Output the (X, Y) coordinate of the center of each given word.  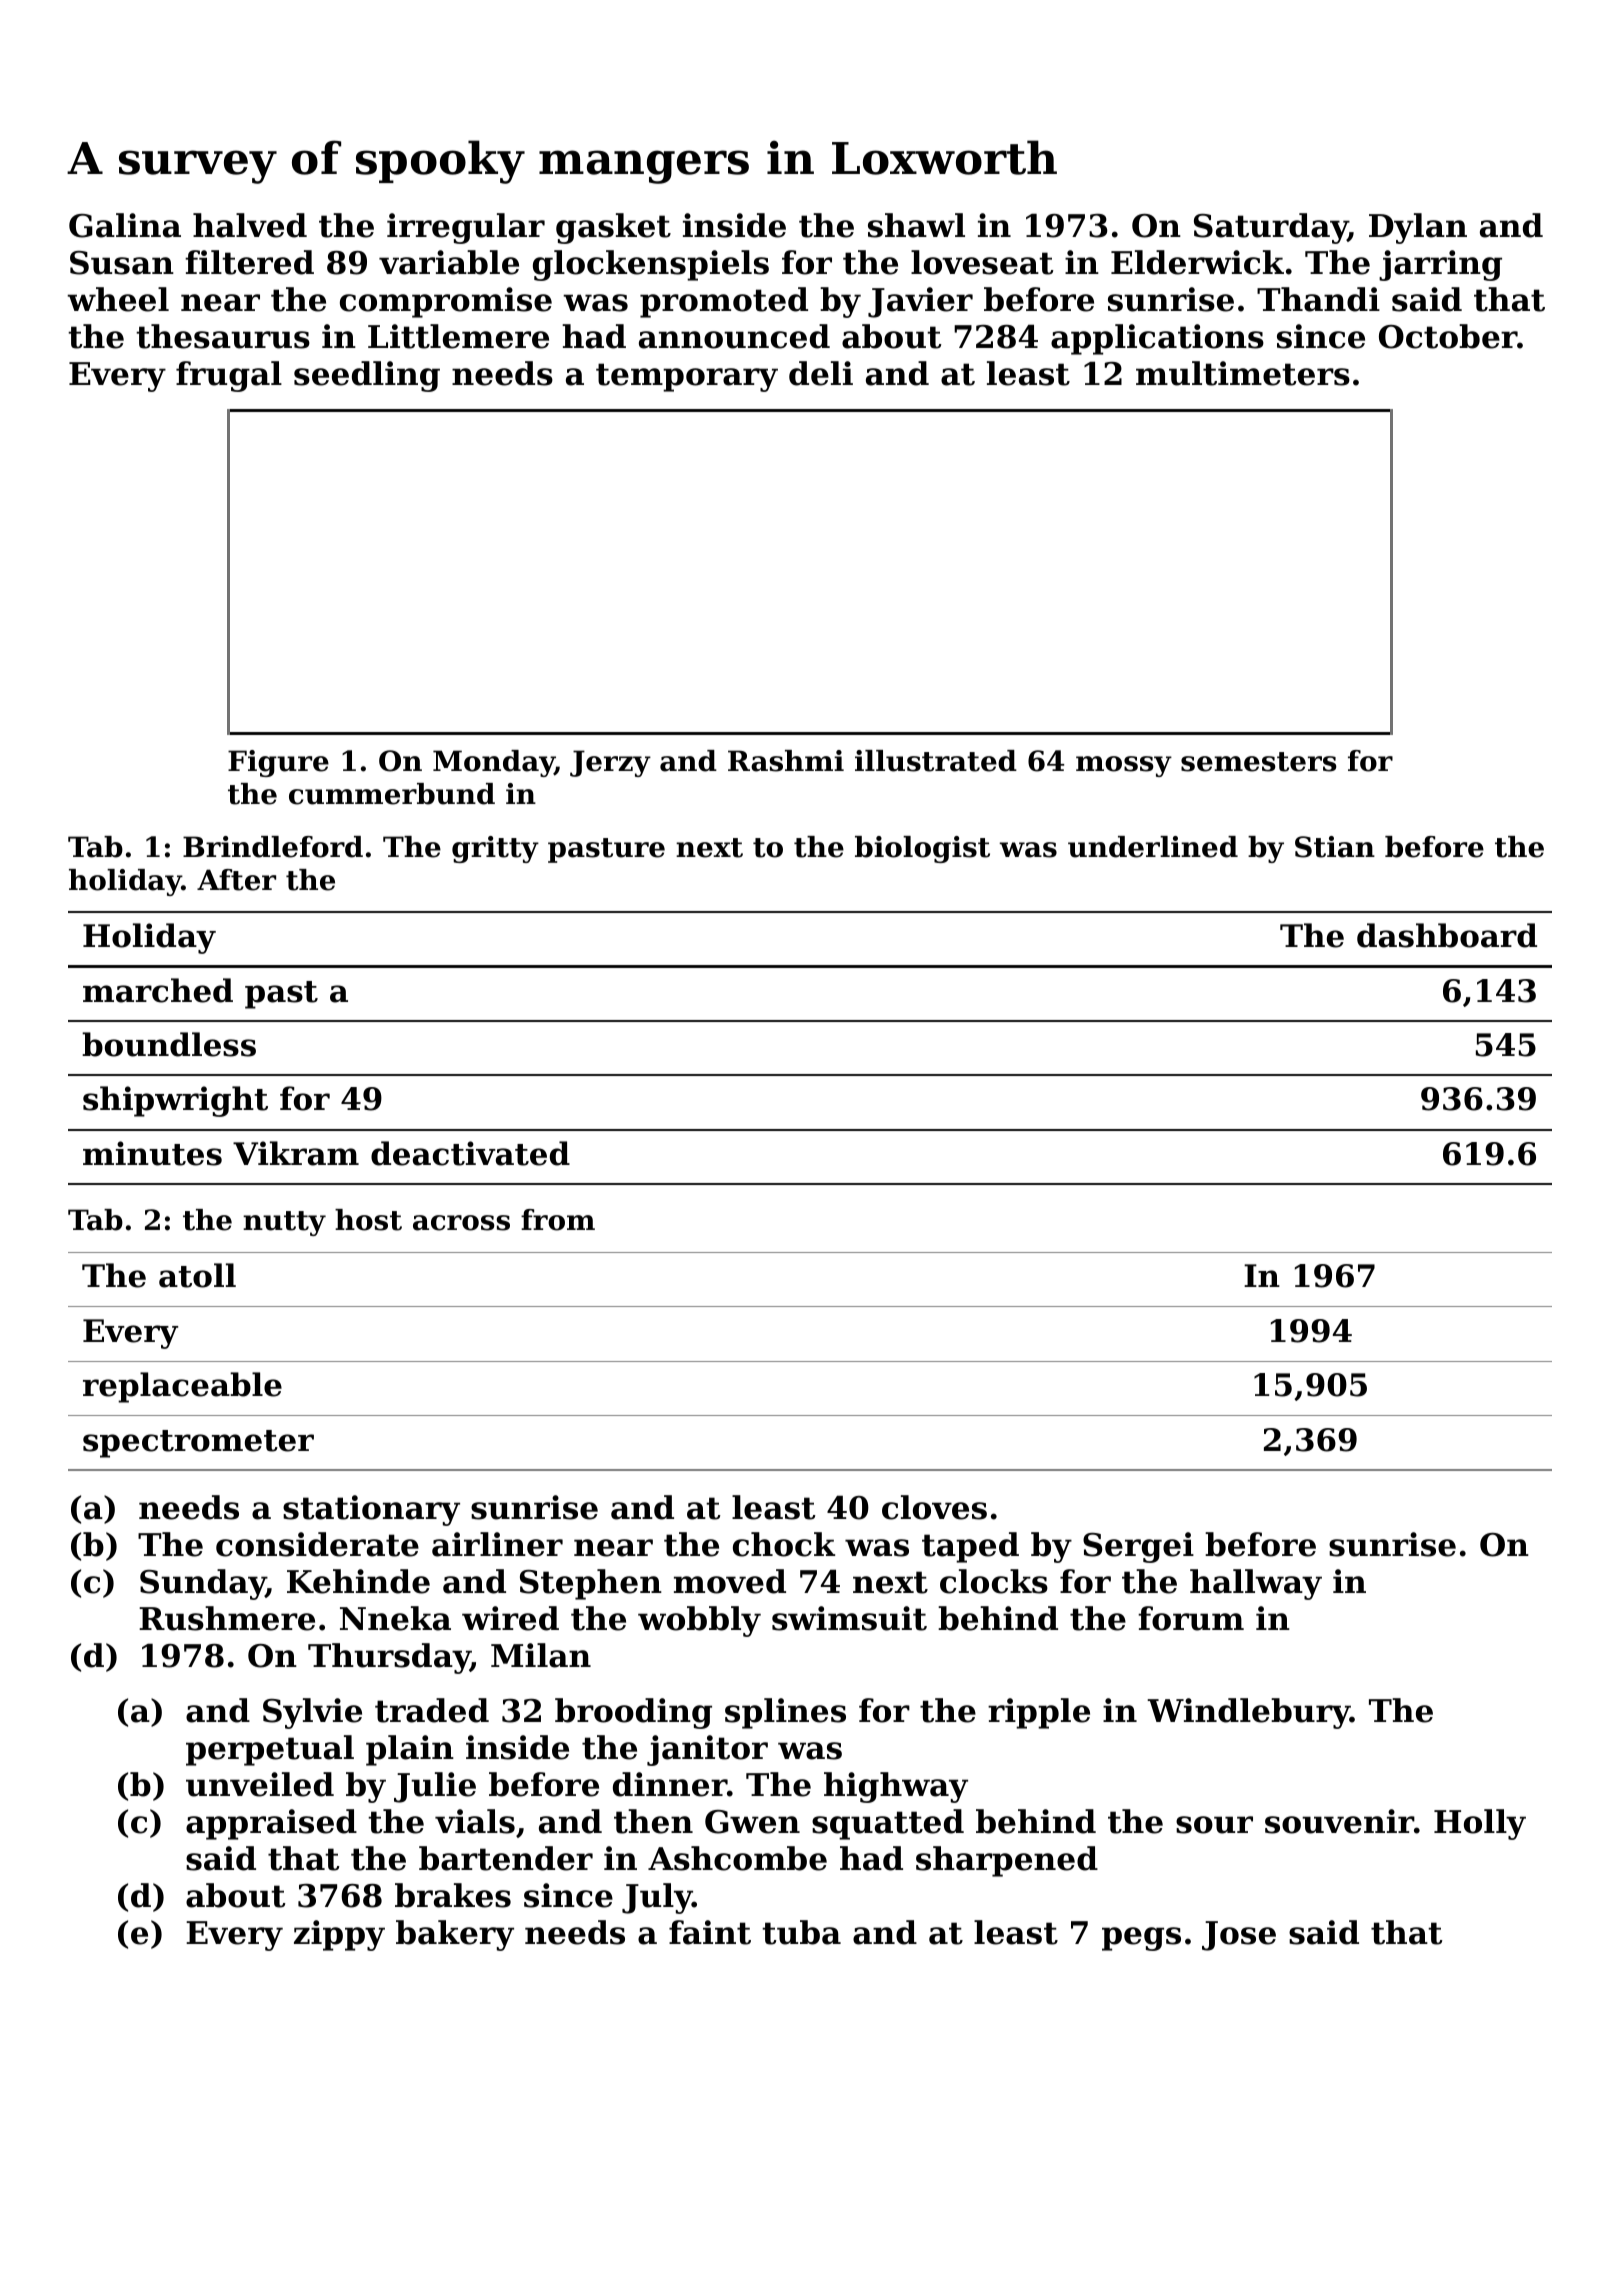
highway (896, 1787)
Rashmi (786, 761)
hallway (1256, 1584)
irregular (466, 228)
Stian (1335, 847)
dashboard (1447, 935)
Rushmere (227, 1618)
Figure (278, 763)
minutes (152, 1153)
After (236, 880)
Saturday (1271, 228)
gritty (495, 849)
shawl (916, 225)
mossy (1124, 766)
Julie (435, 1787)
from (558, 1220)
